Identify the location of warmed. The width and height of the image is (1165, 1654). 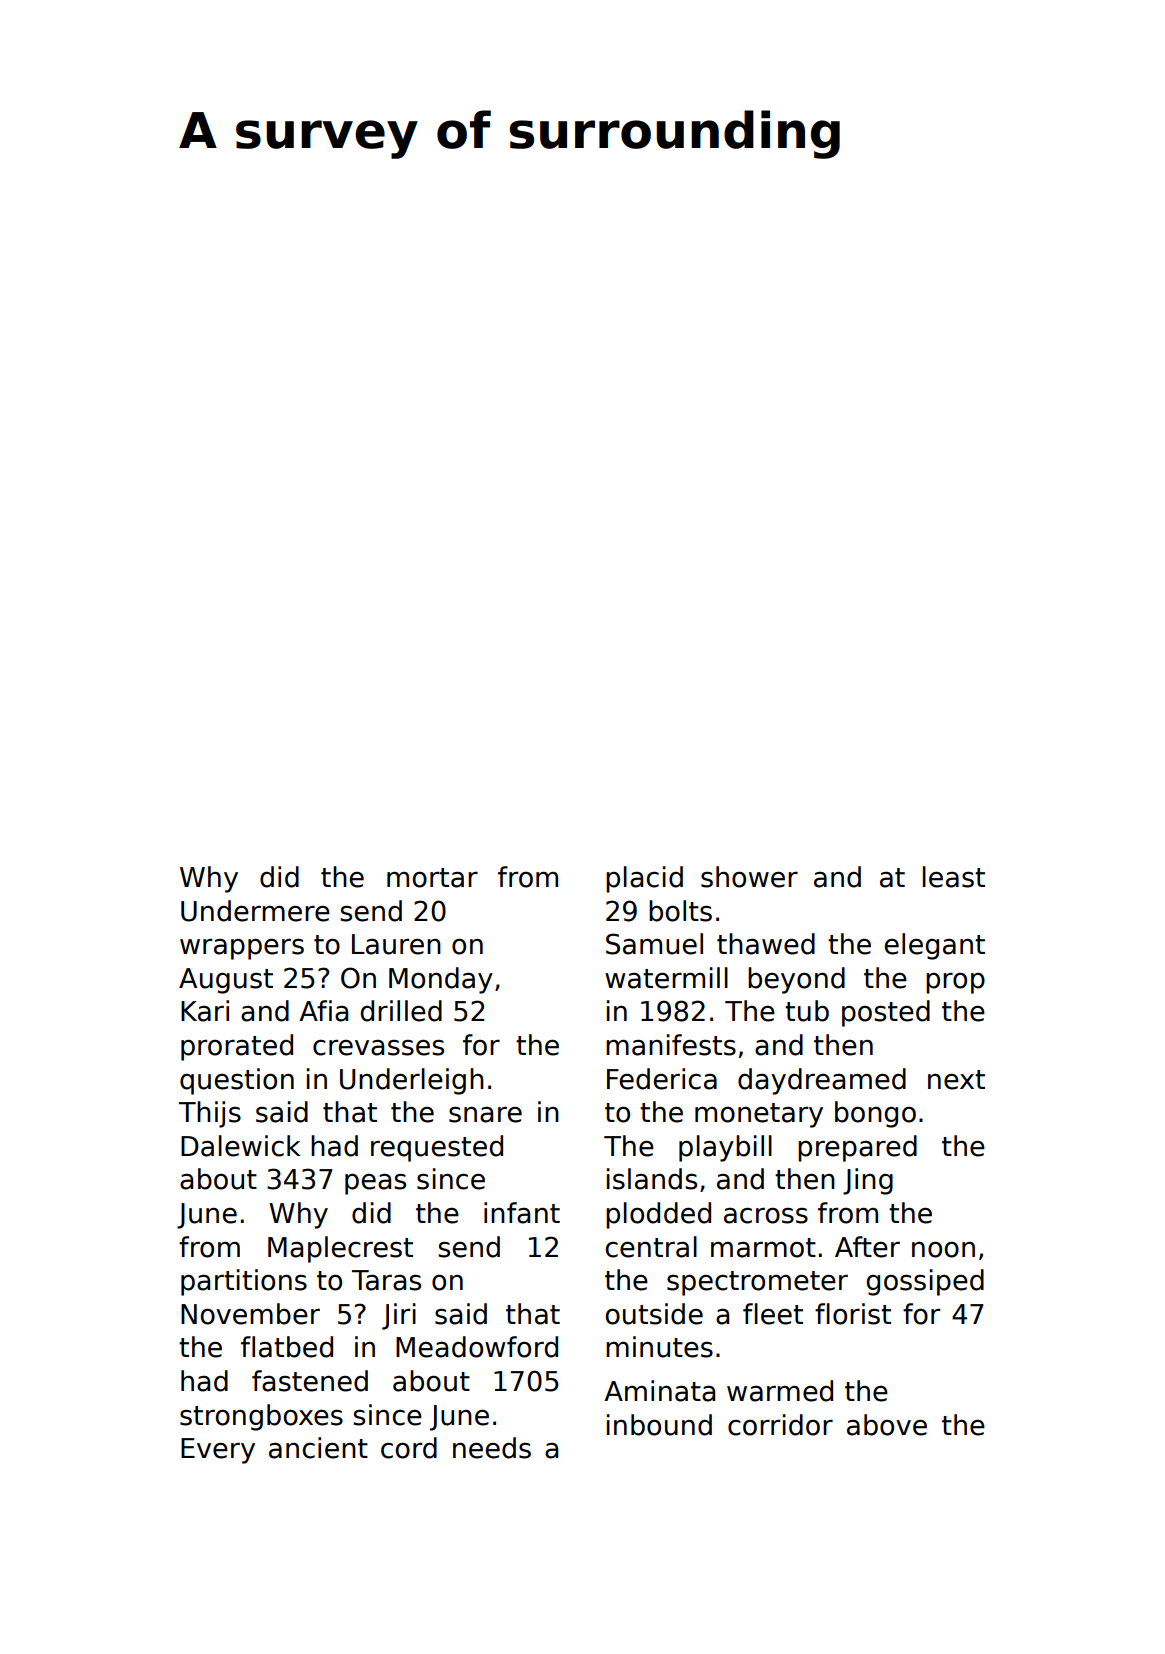
(780, 1391).
